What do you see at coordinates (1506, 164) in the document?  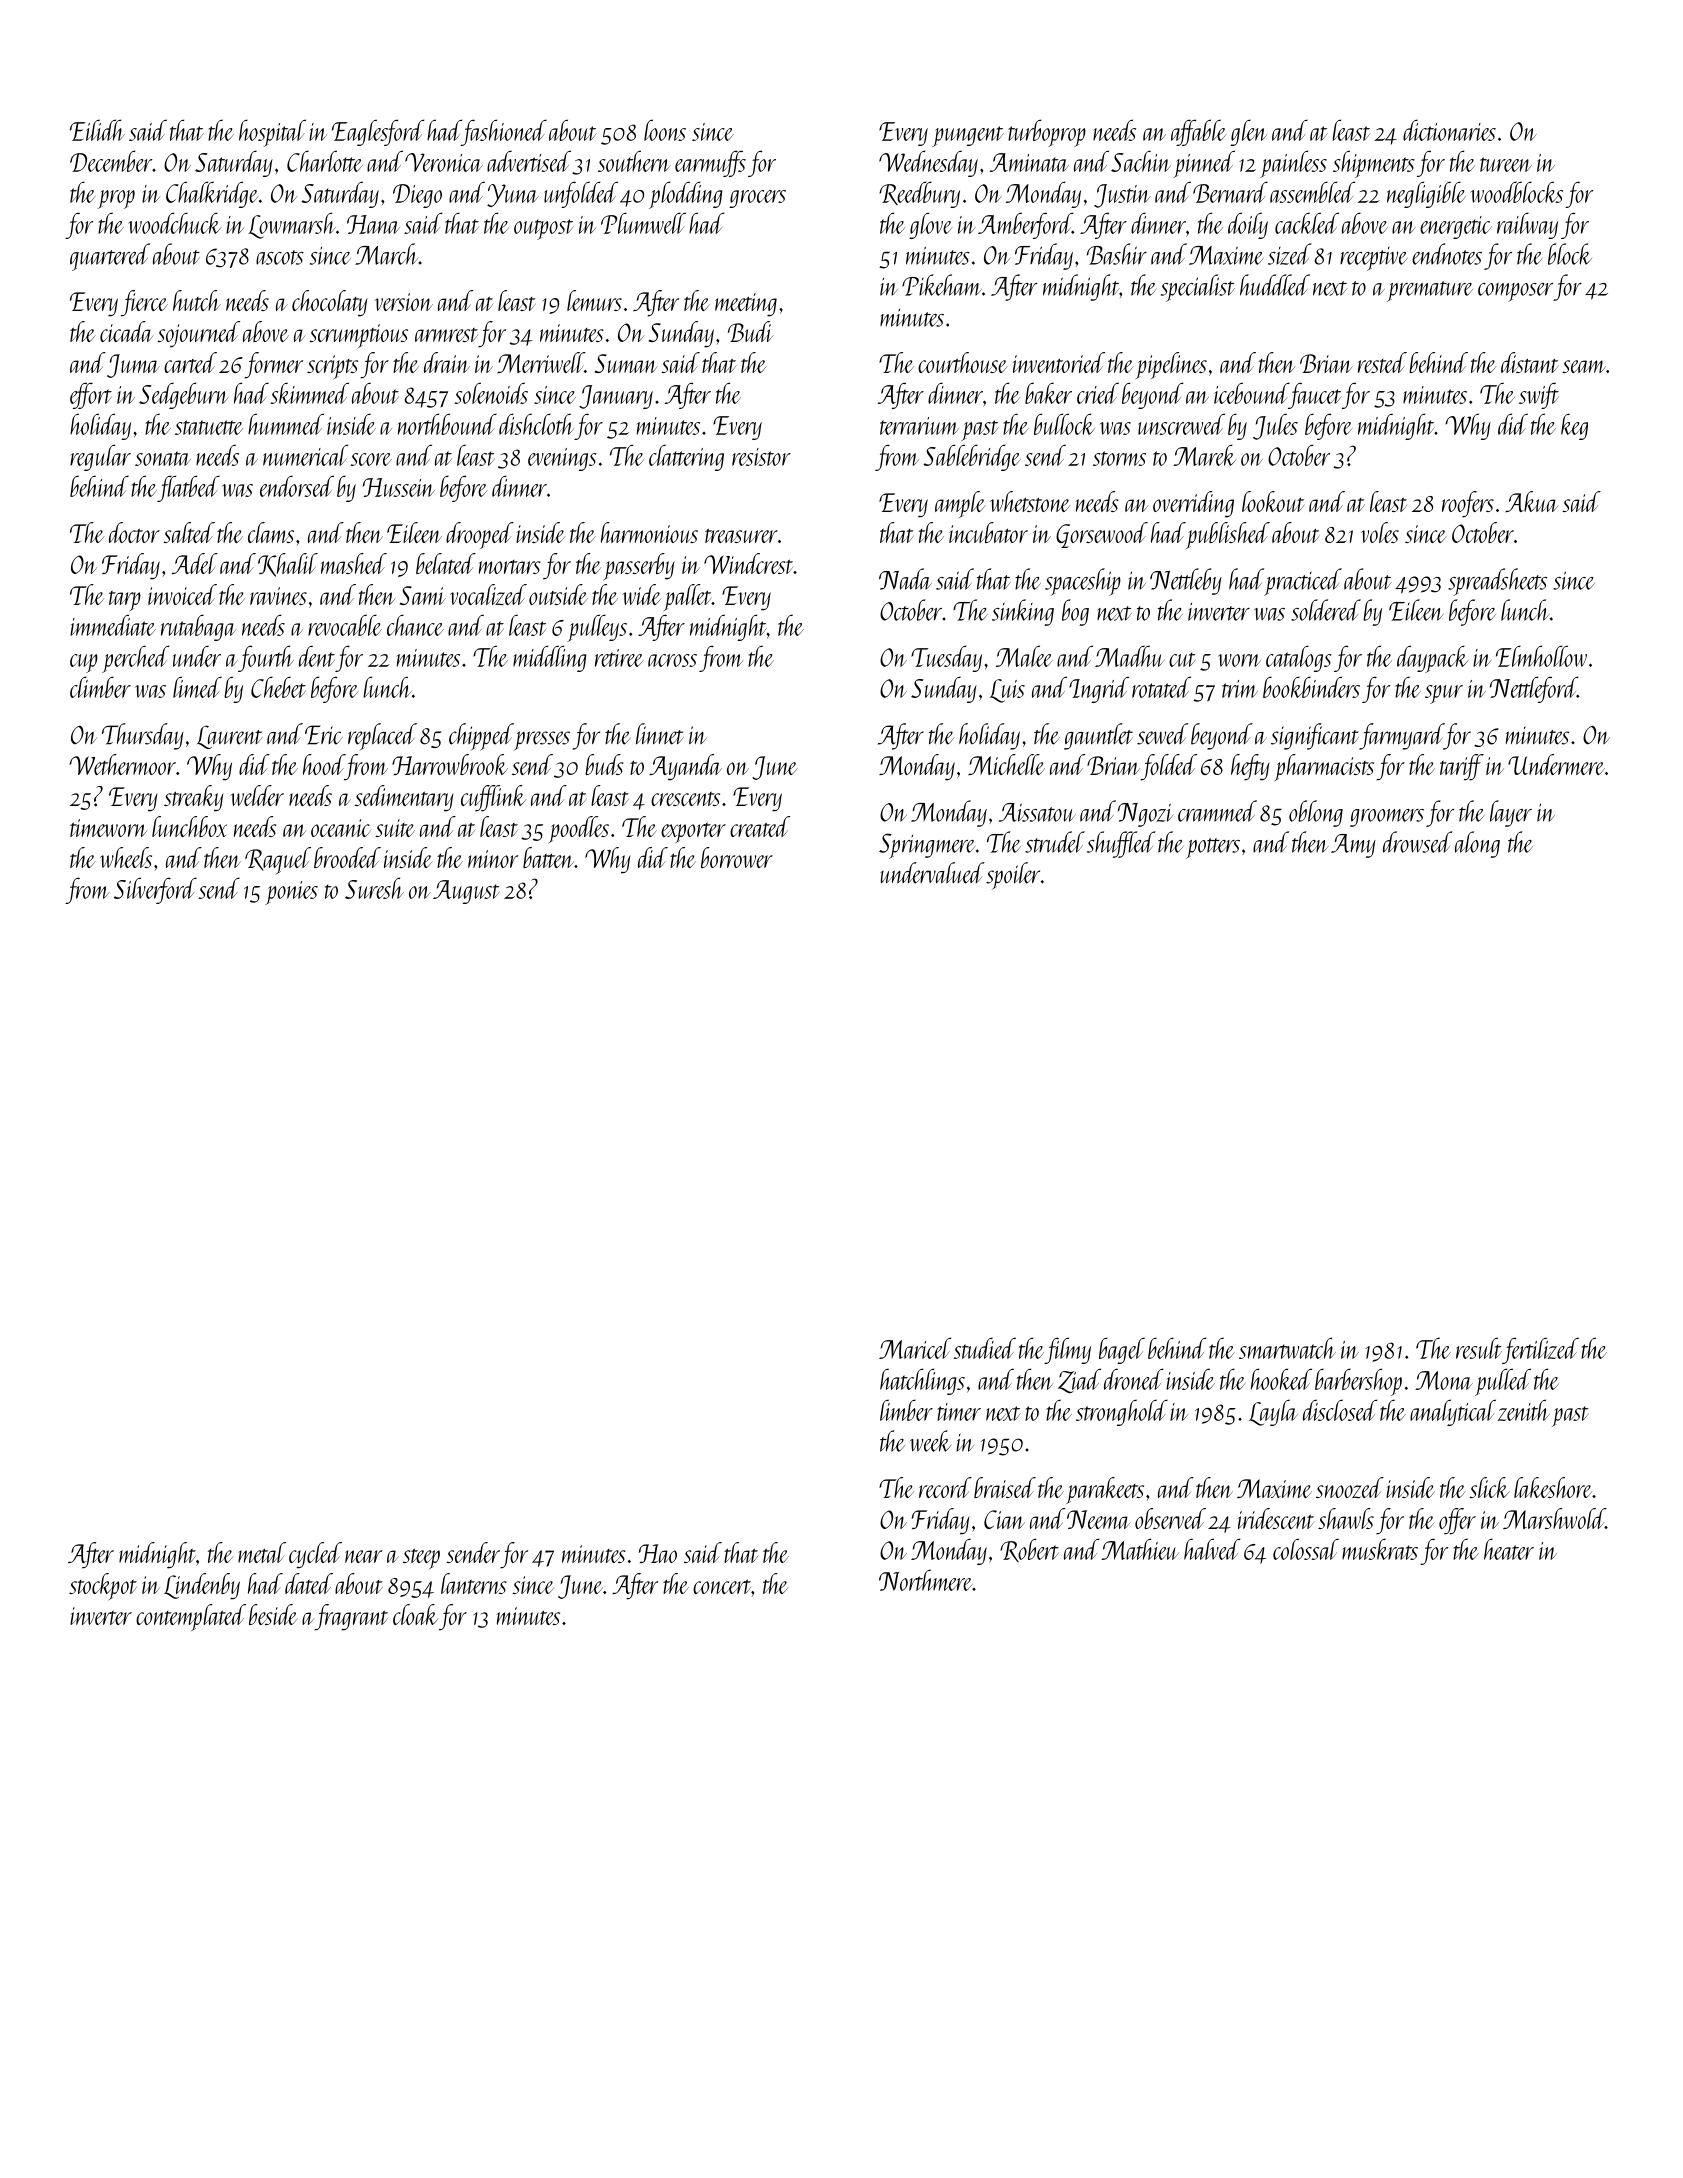 I see `tureen` at bounding box center [1506, 164].
